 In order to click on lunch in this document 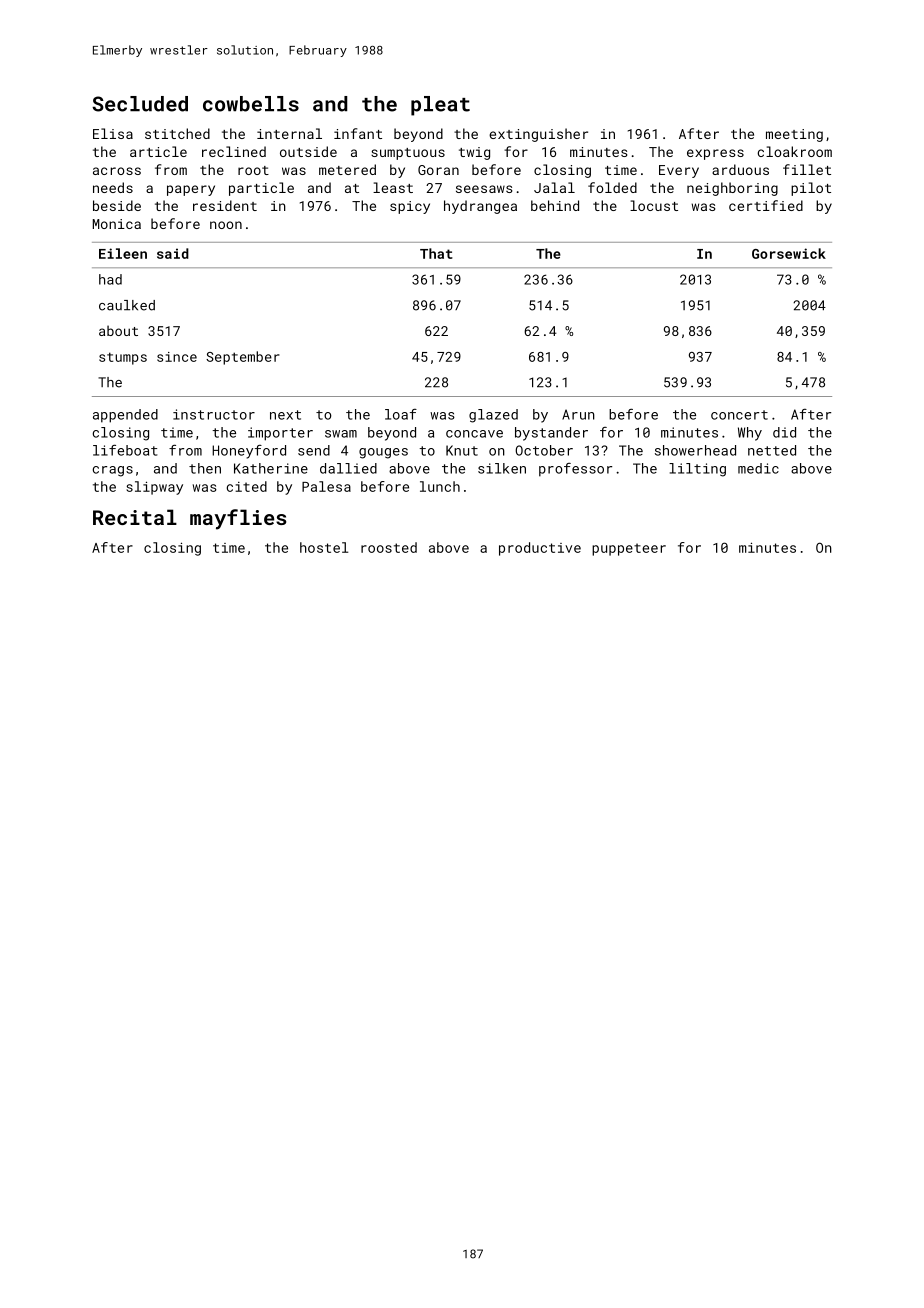, I will do `click(440, 486)`.
